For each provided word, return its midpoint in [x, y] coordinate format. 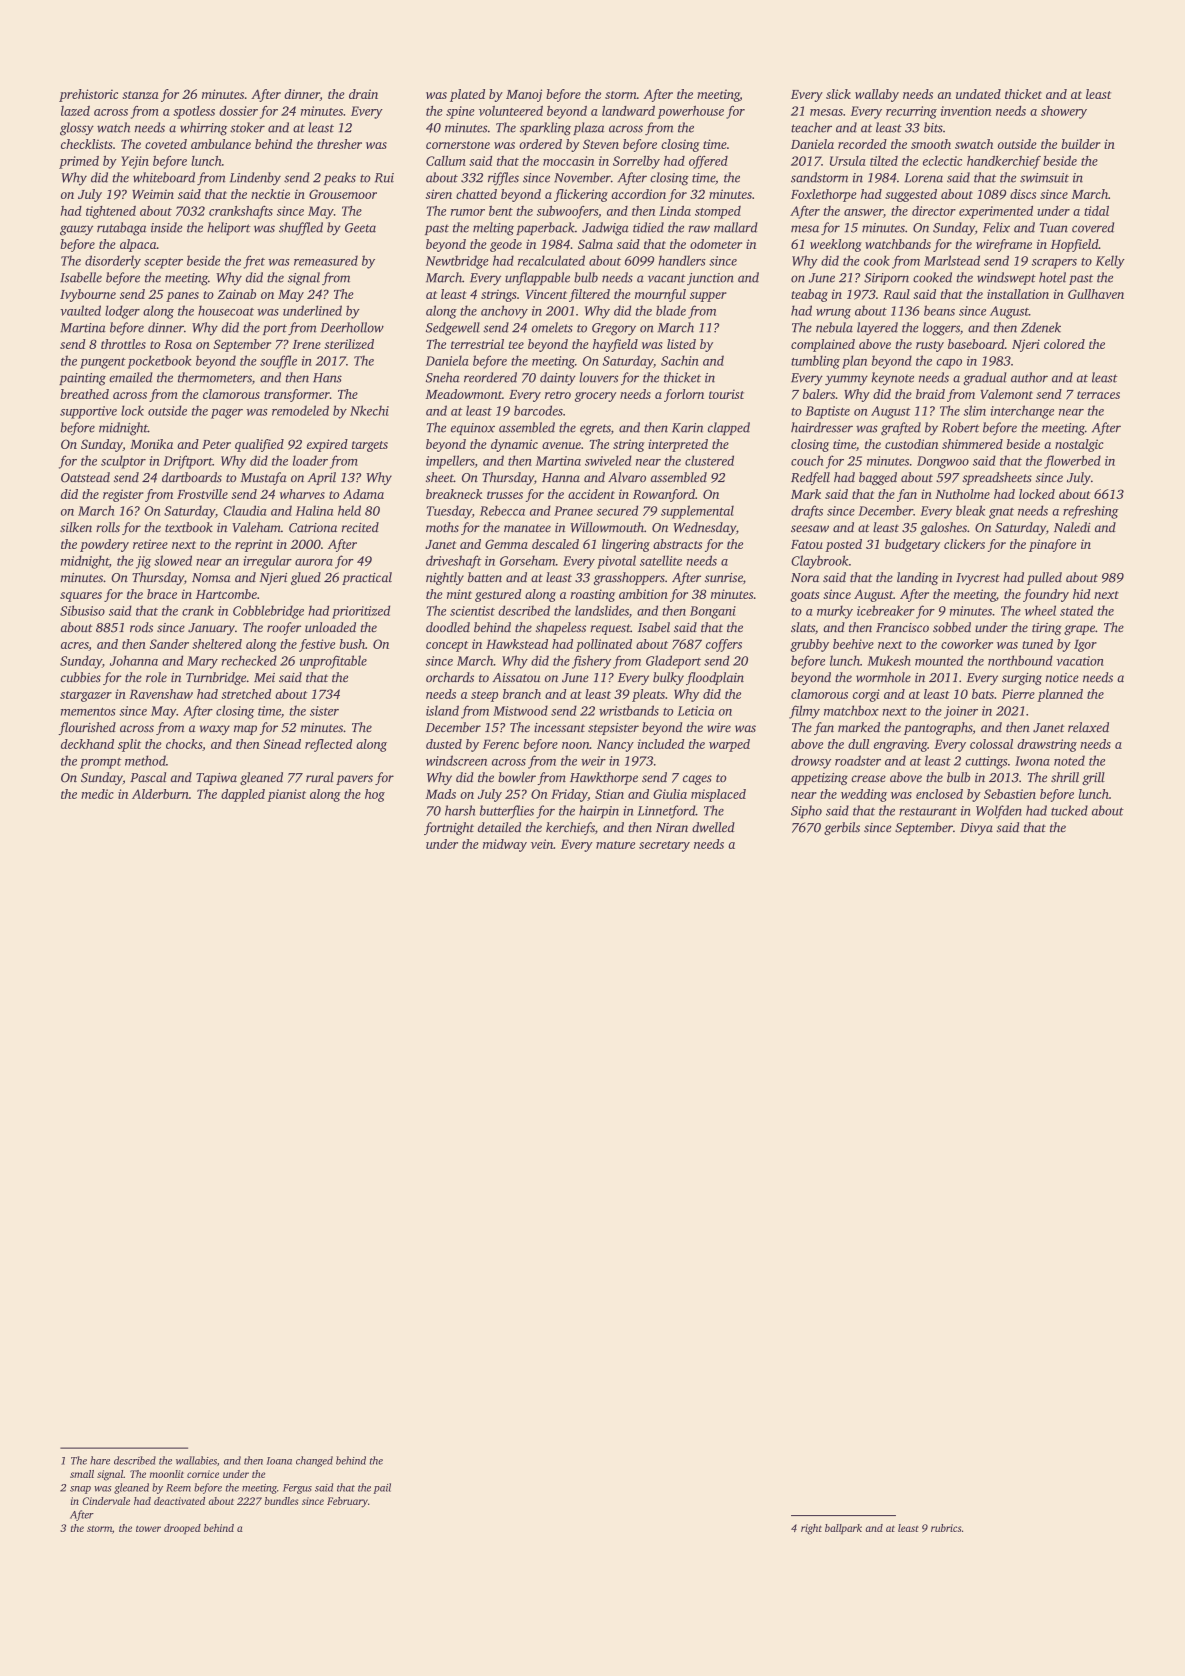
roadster [858, 760]
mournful [660, 295]
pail [382, 1488]
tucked [1069, 810]
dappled [243, 795]
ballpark [843, 1529]
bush [352, 644]
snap [80, 1490]
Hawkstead [517, 644]
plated [467, 95]
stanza [140, 95]
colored [1064, 344]
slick [838, 94]
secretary [664, 846]
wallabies [196, 1460]
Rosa [178, 344]
